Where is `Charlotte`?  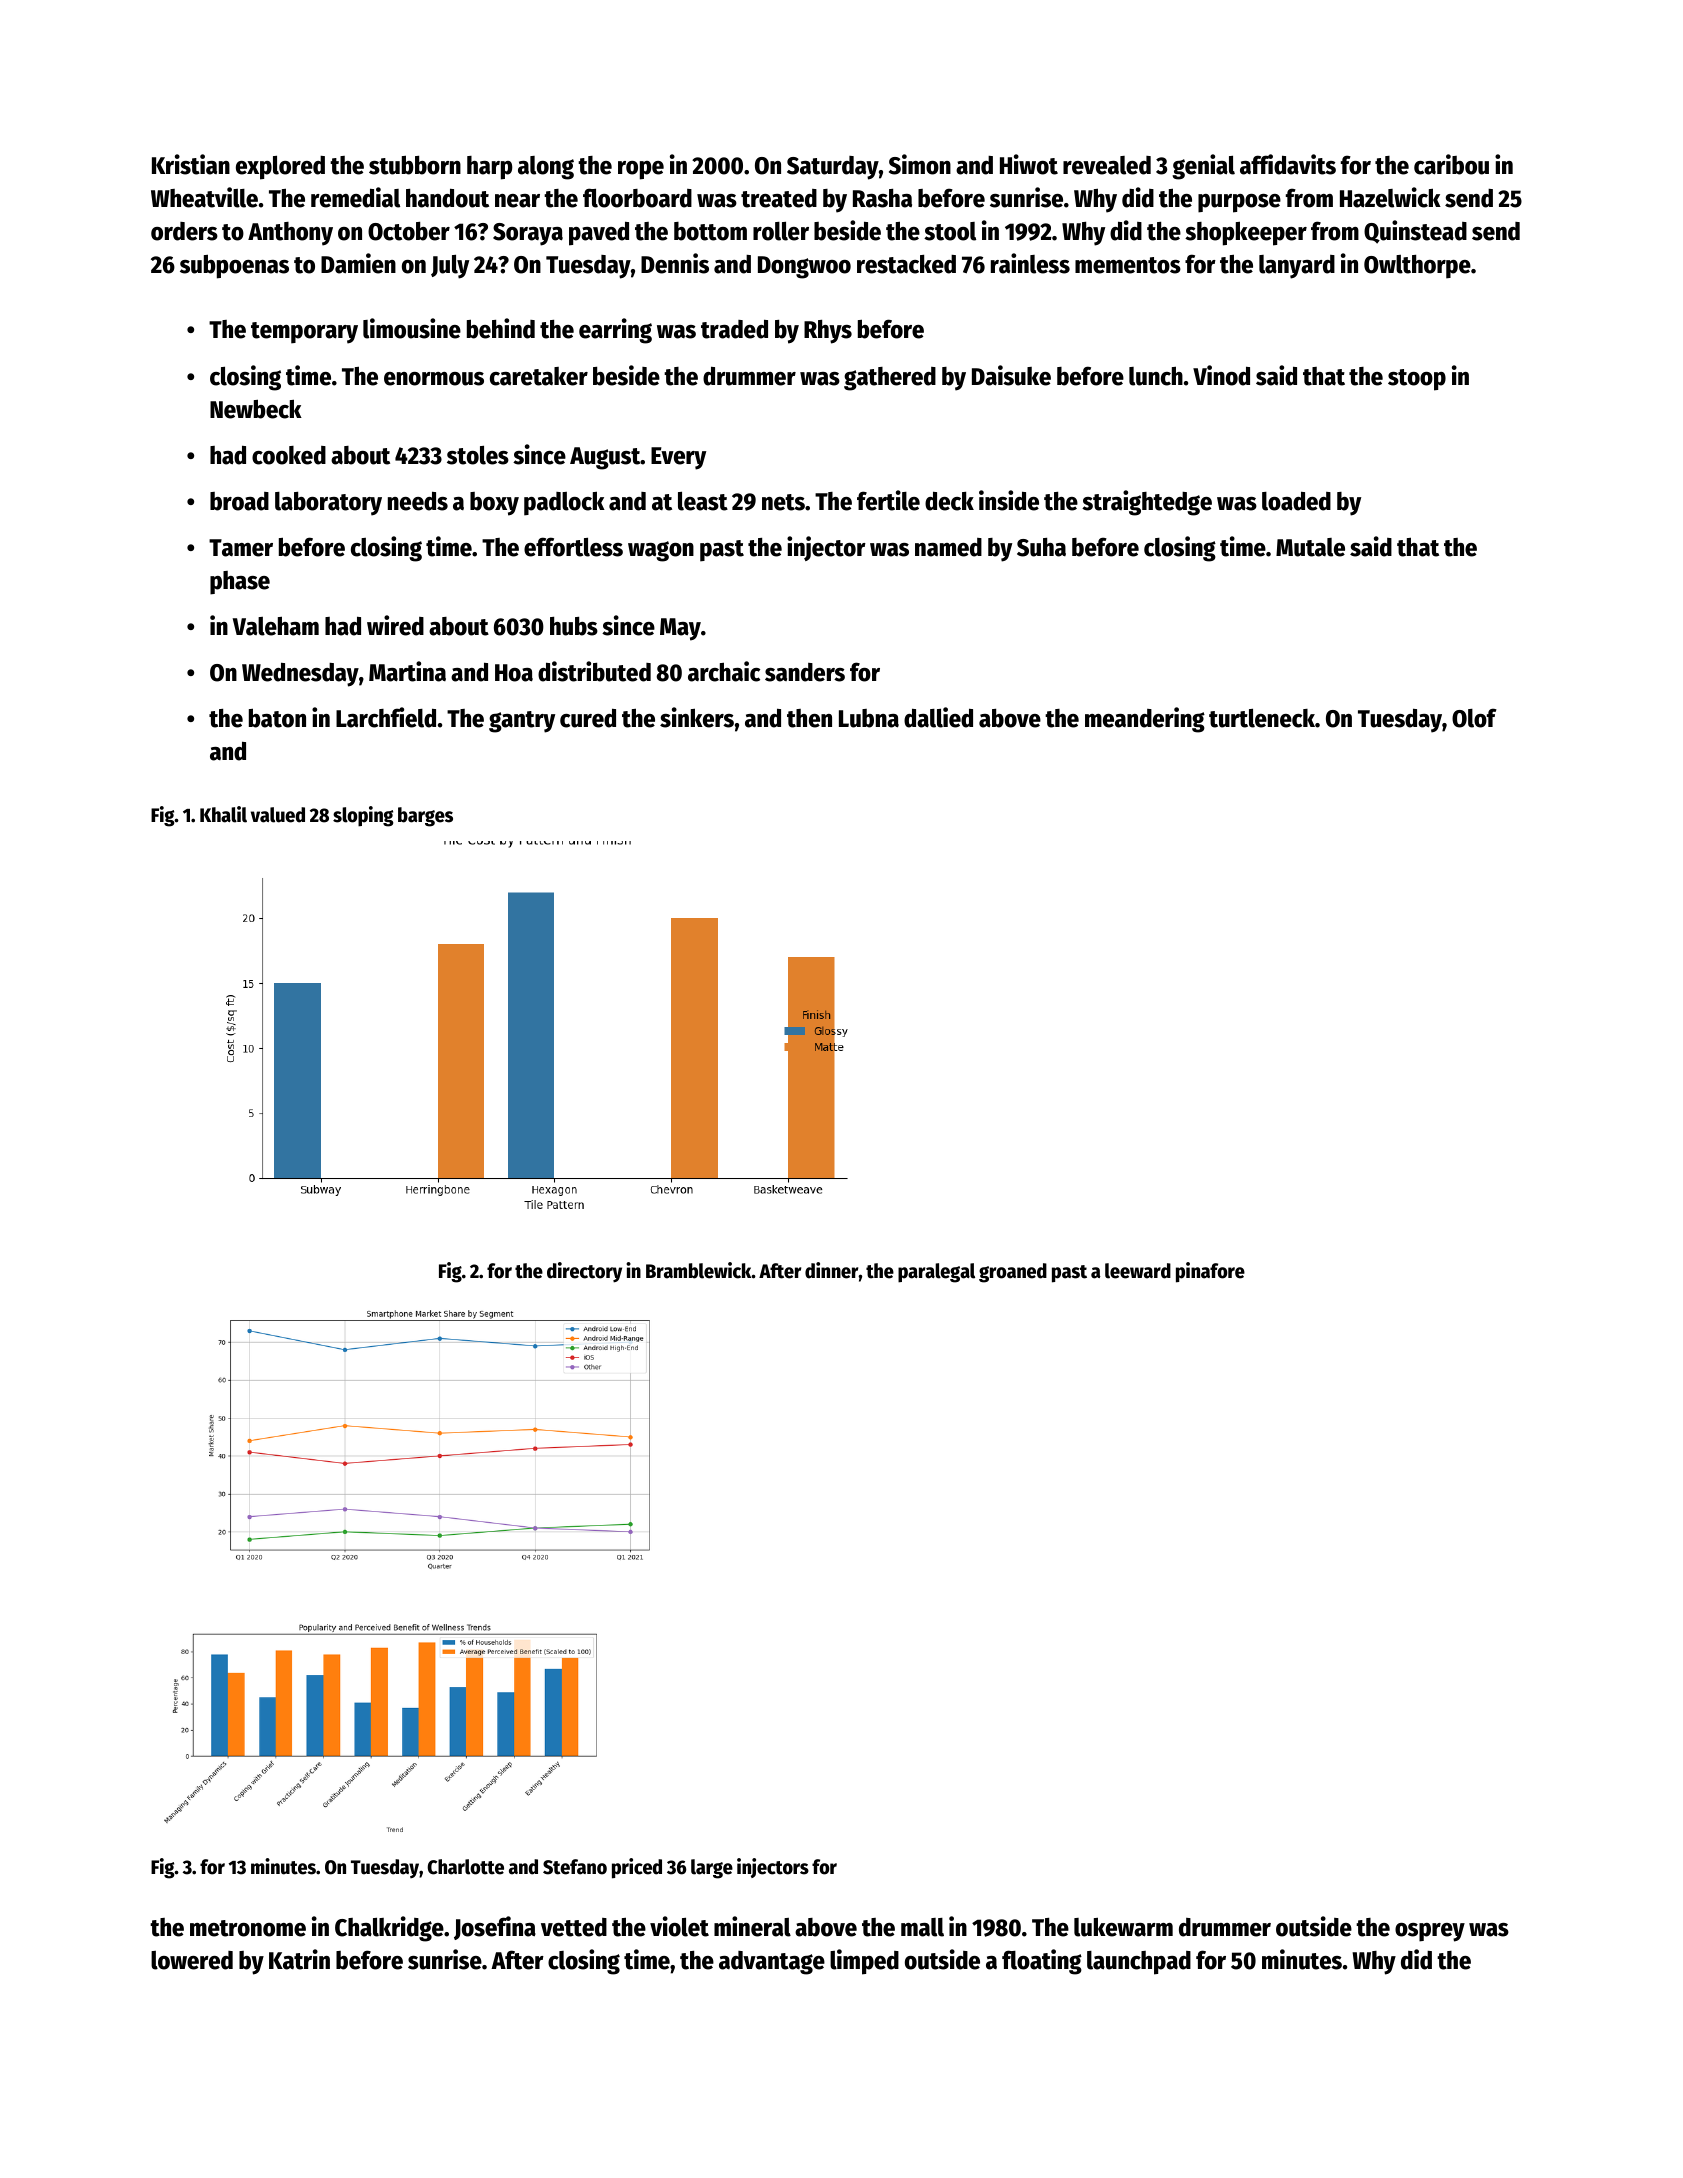 Charlotte is located at coordinates (465, 1867).
